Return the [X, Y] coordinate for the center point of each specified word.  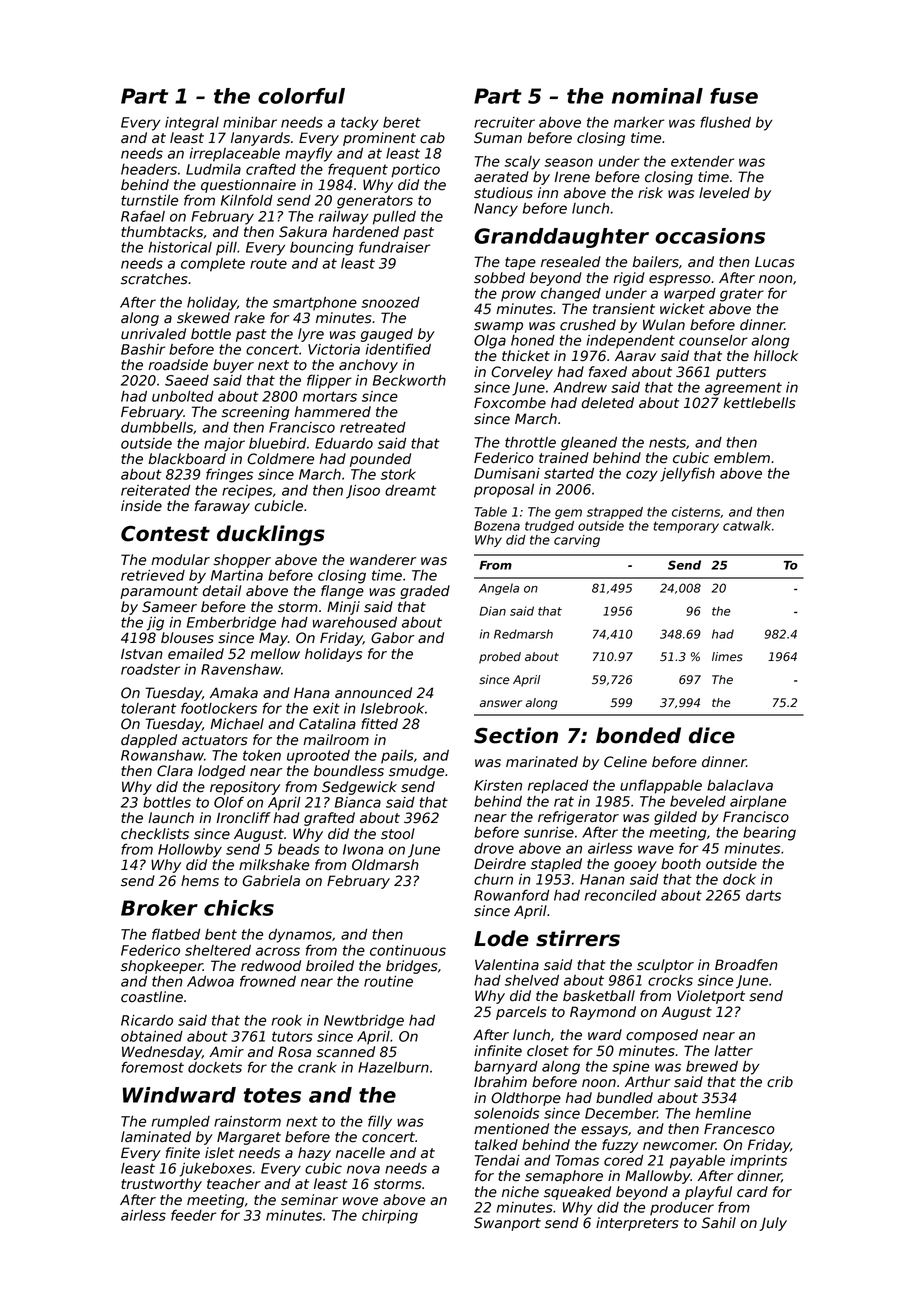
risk [650, 193]
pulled [394, 218]
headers [149, 169]
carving [577, 541]
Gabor [392, 638]
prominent [379, 139]
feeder [193, 1215]
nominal [657, 96]
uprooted [318, 757]
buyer [233, 366]
